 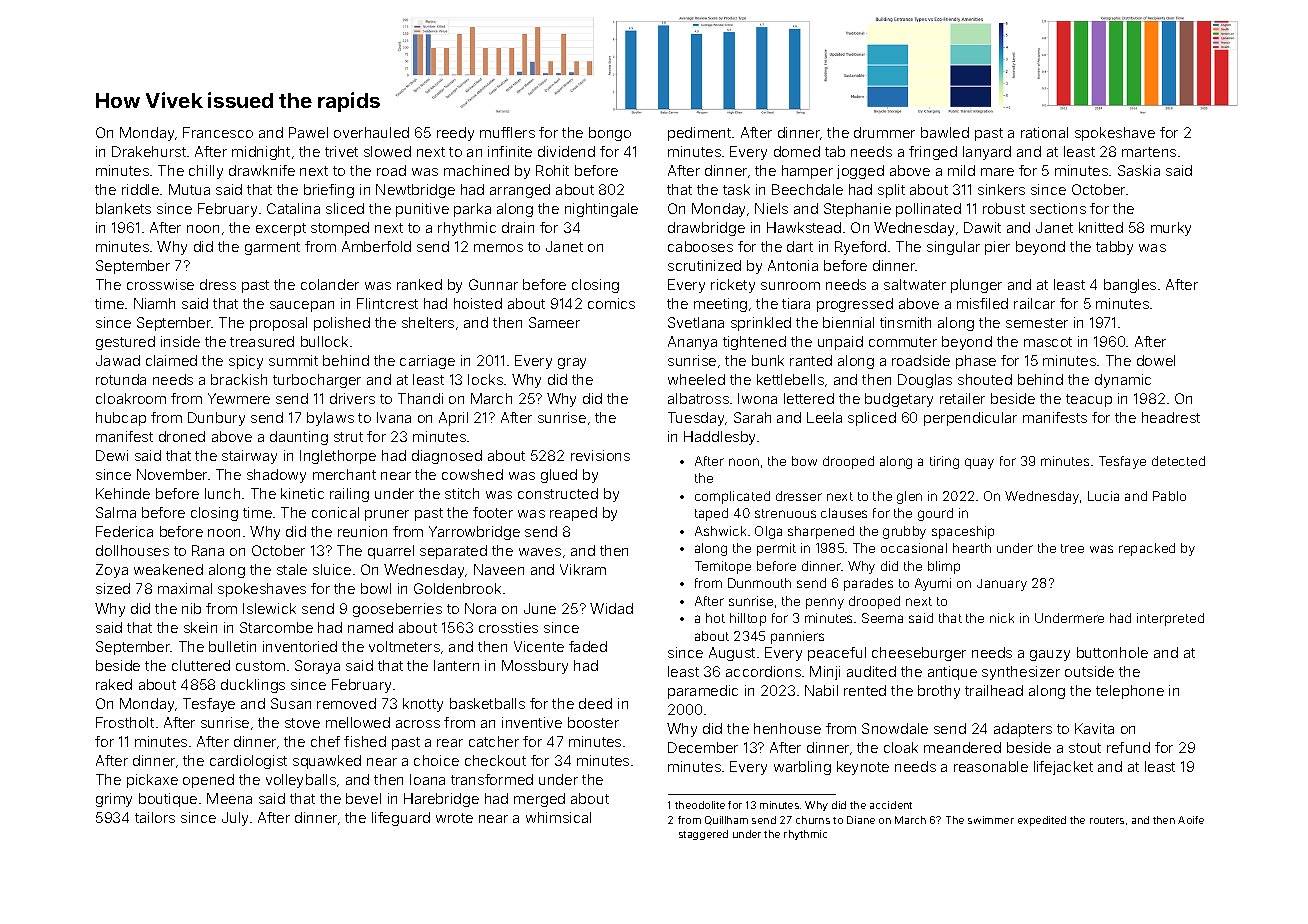 I want to click on wrote, so click(x=454, y=818).
